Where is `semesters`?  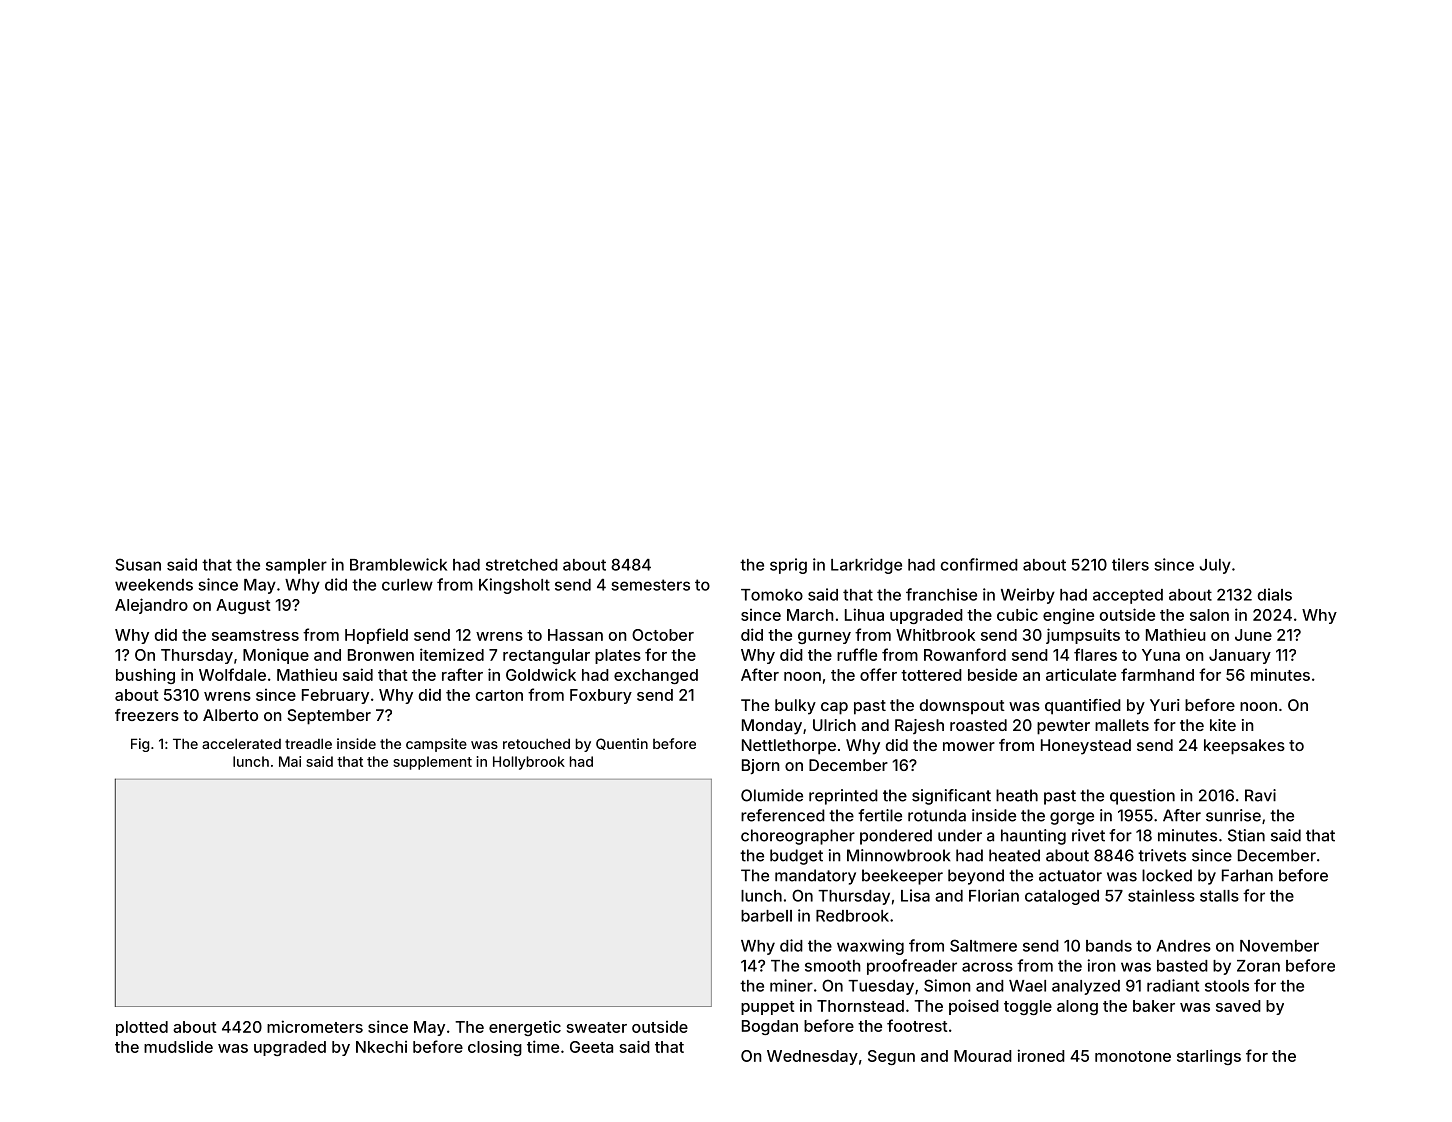
semesters is located at coordinates (650, 585).
